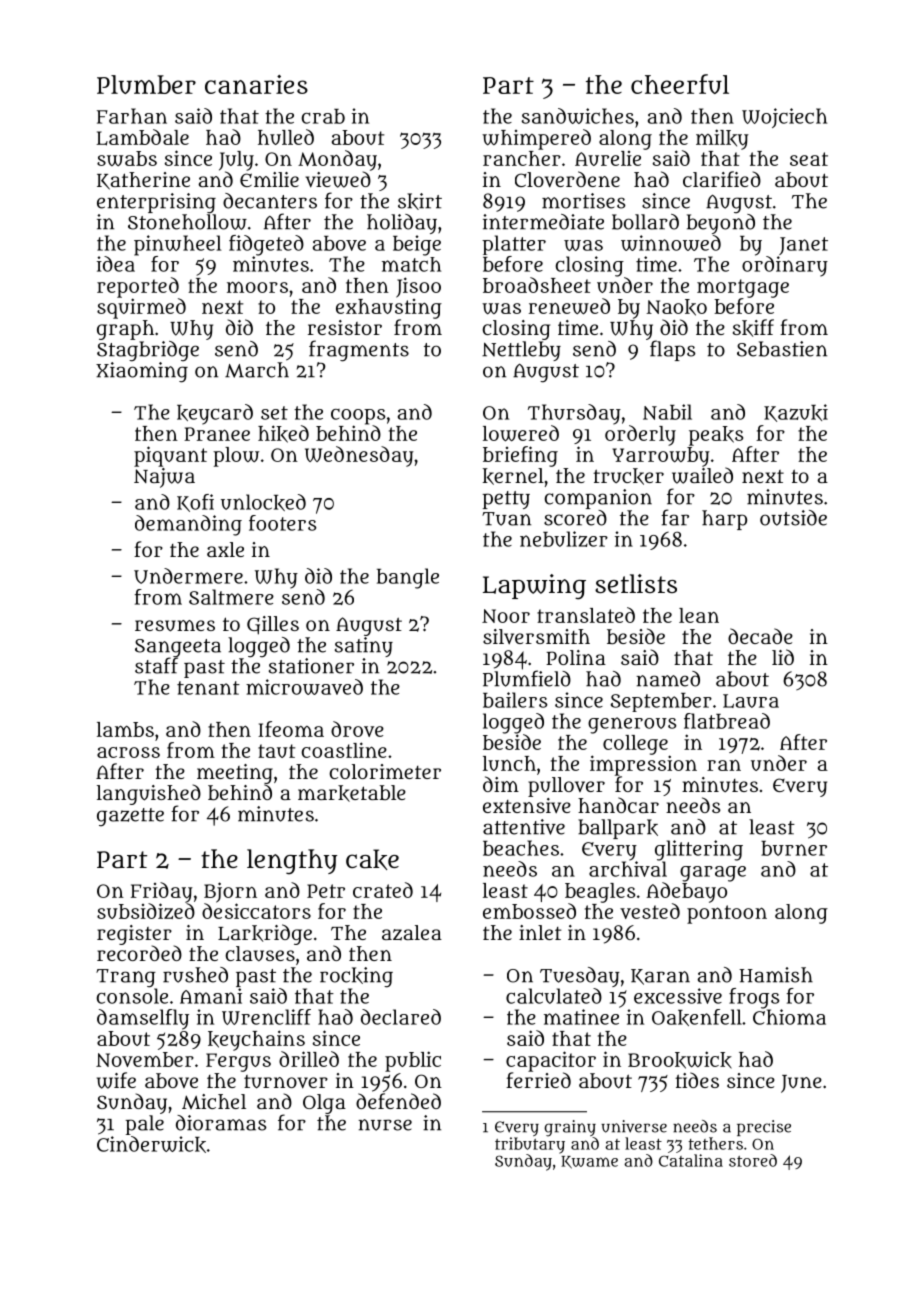 Image resolution: width=924 pixels, height=1311 pixels. Describe the element at coordinates (577, 116) in the screenshot. I see `sandwiches` at that location.
